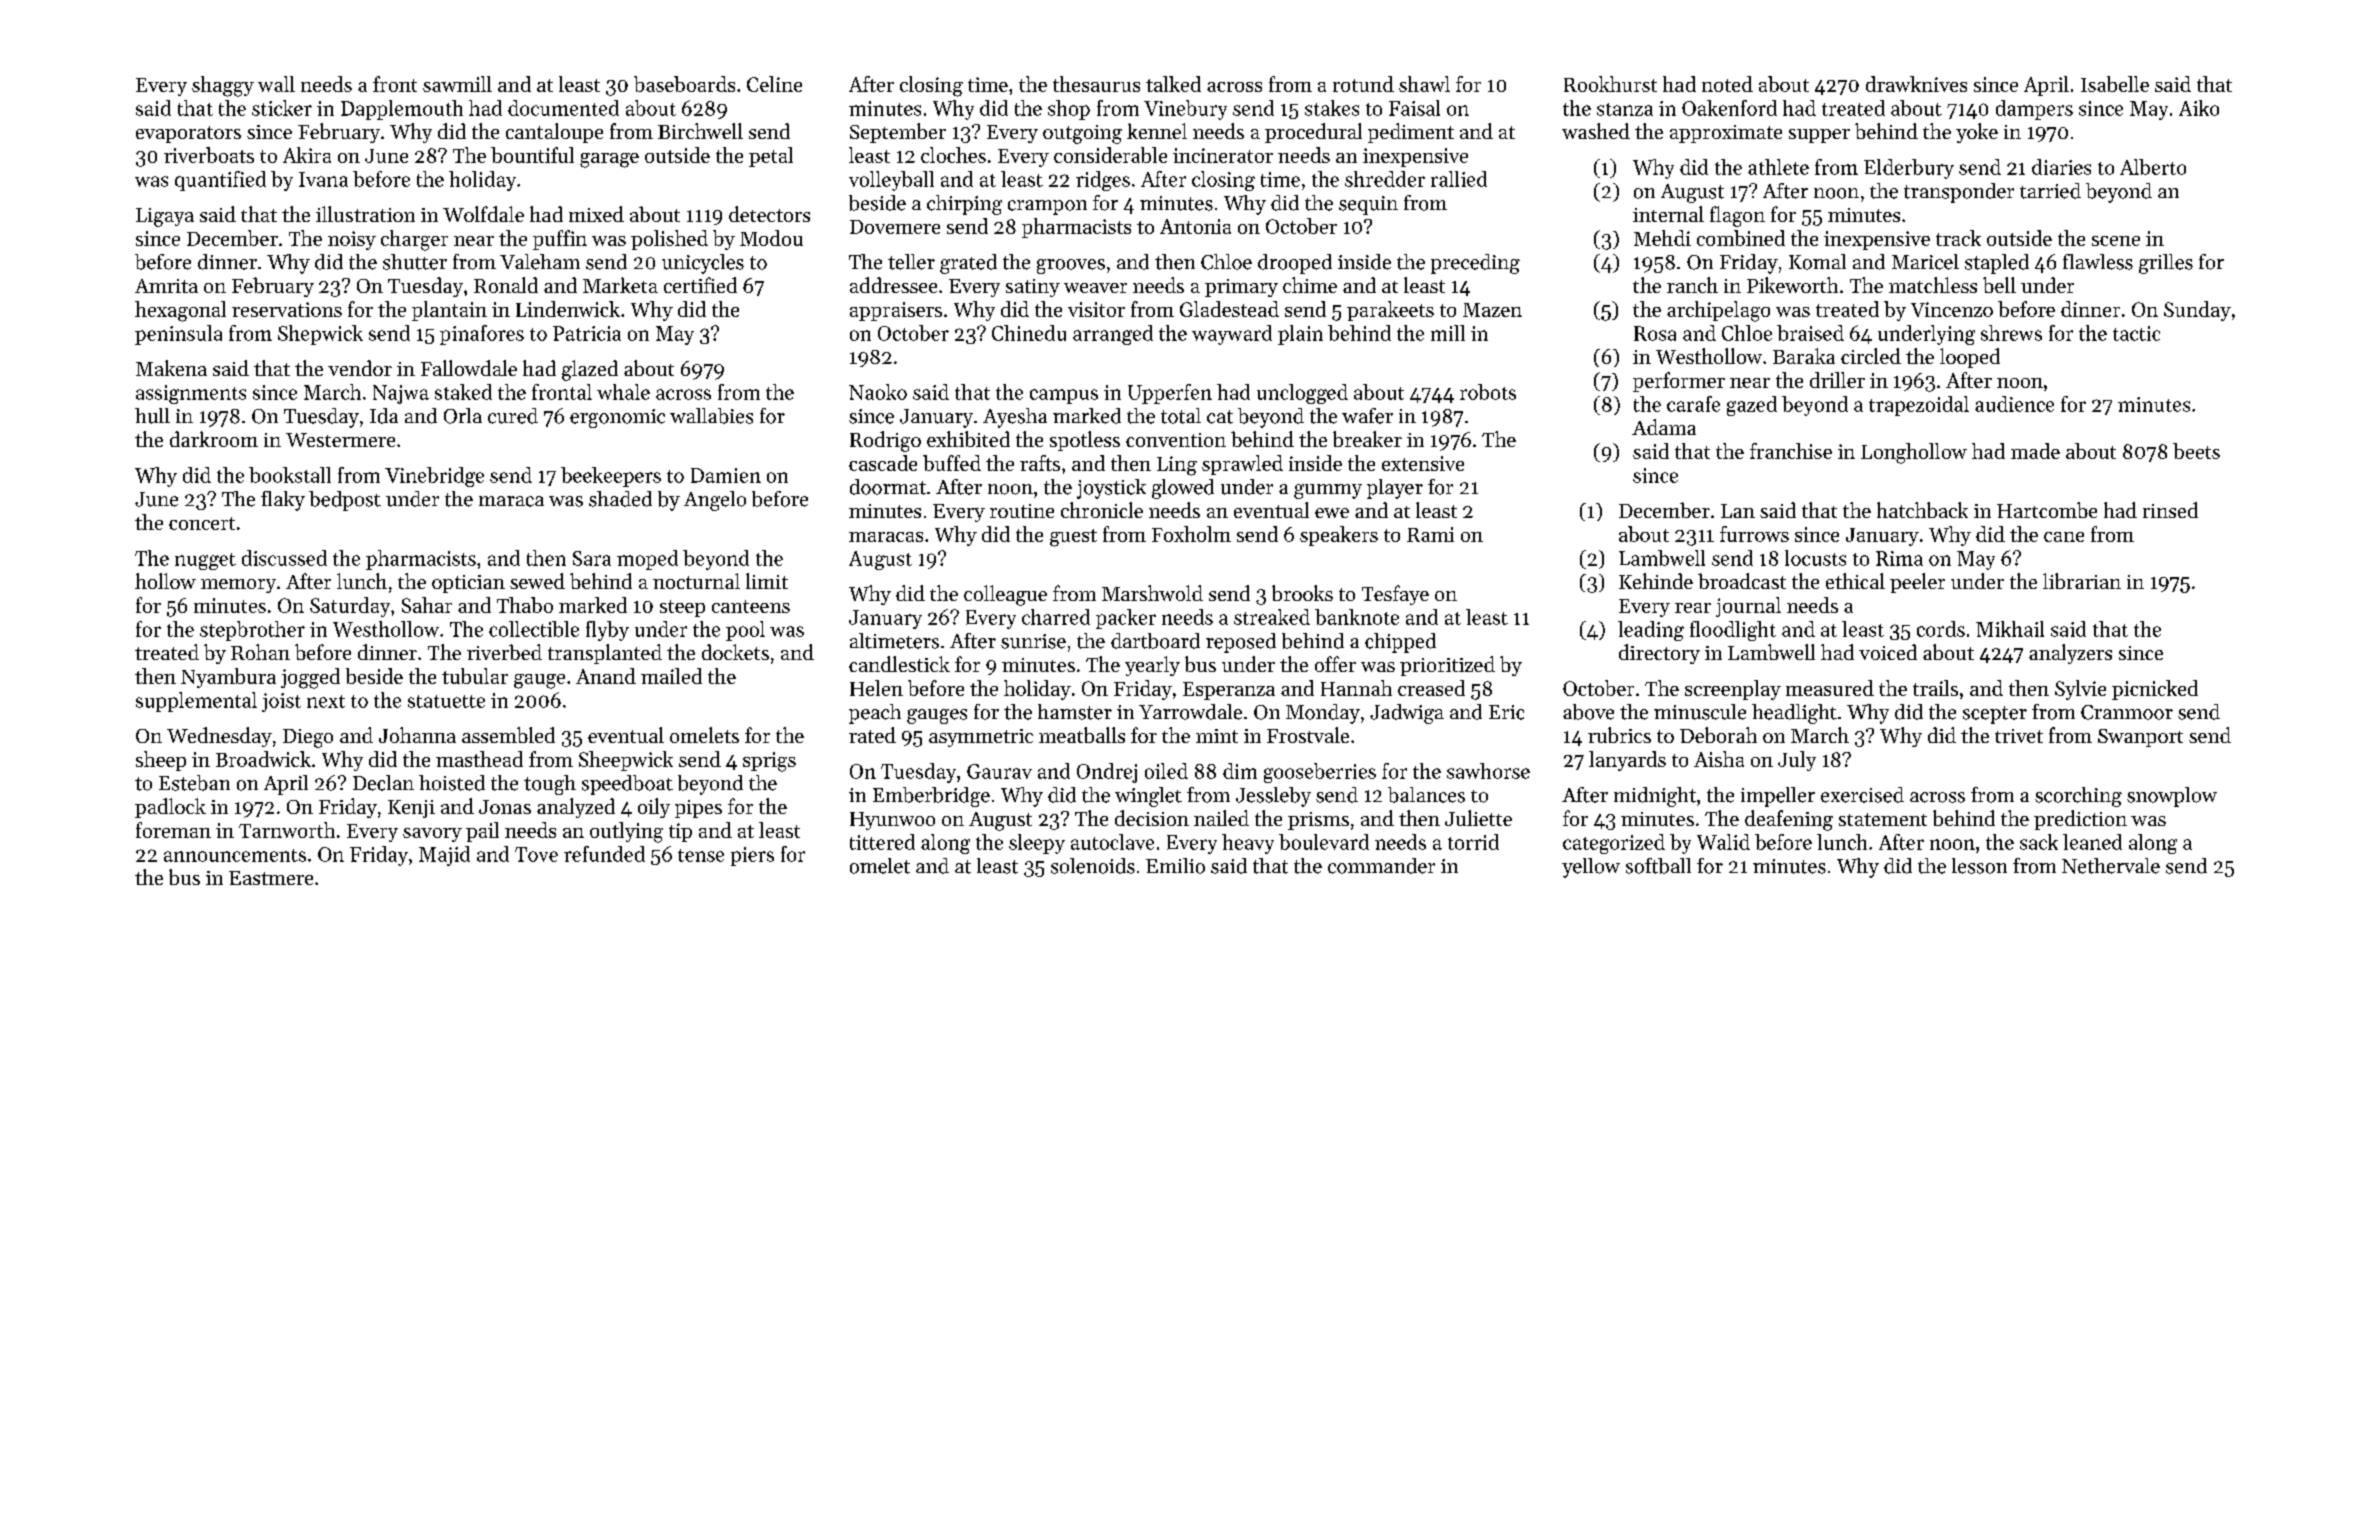 This screenshot has width=2380, height=1540. Describe the element at coordinates (1107, 773) in the screenshot. I see `Ondrej` at that location.
